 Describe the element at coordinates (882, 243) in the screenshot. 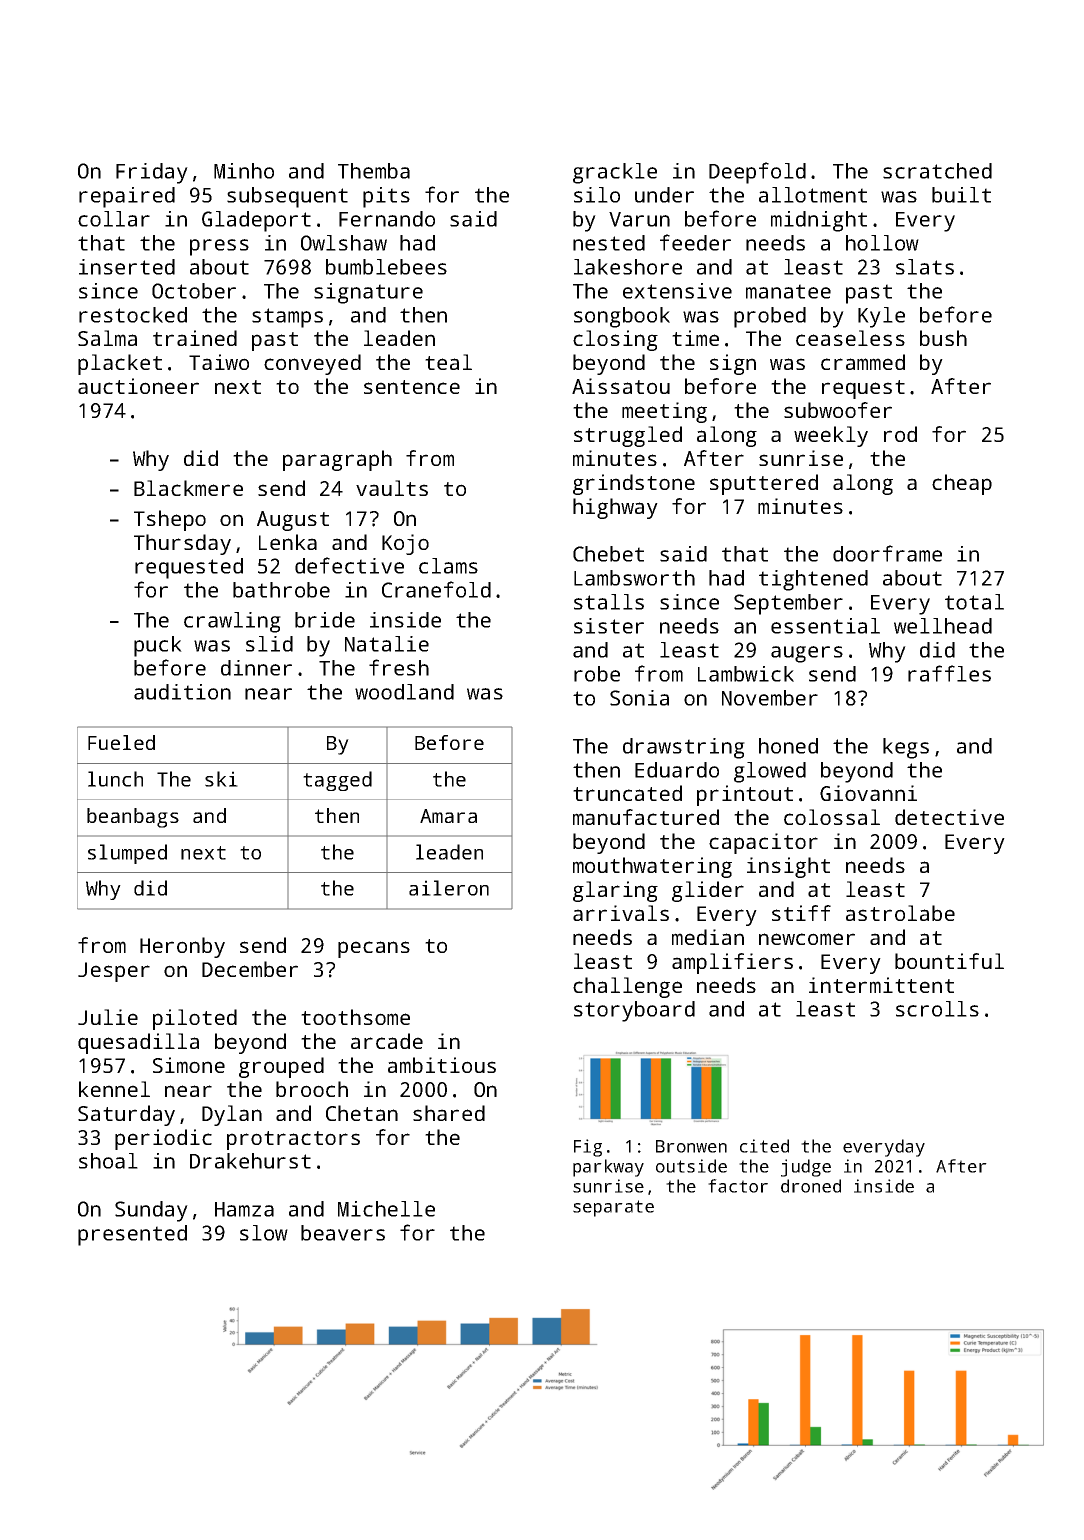

I see `hollow` at that location.
